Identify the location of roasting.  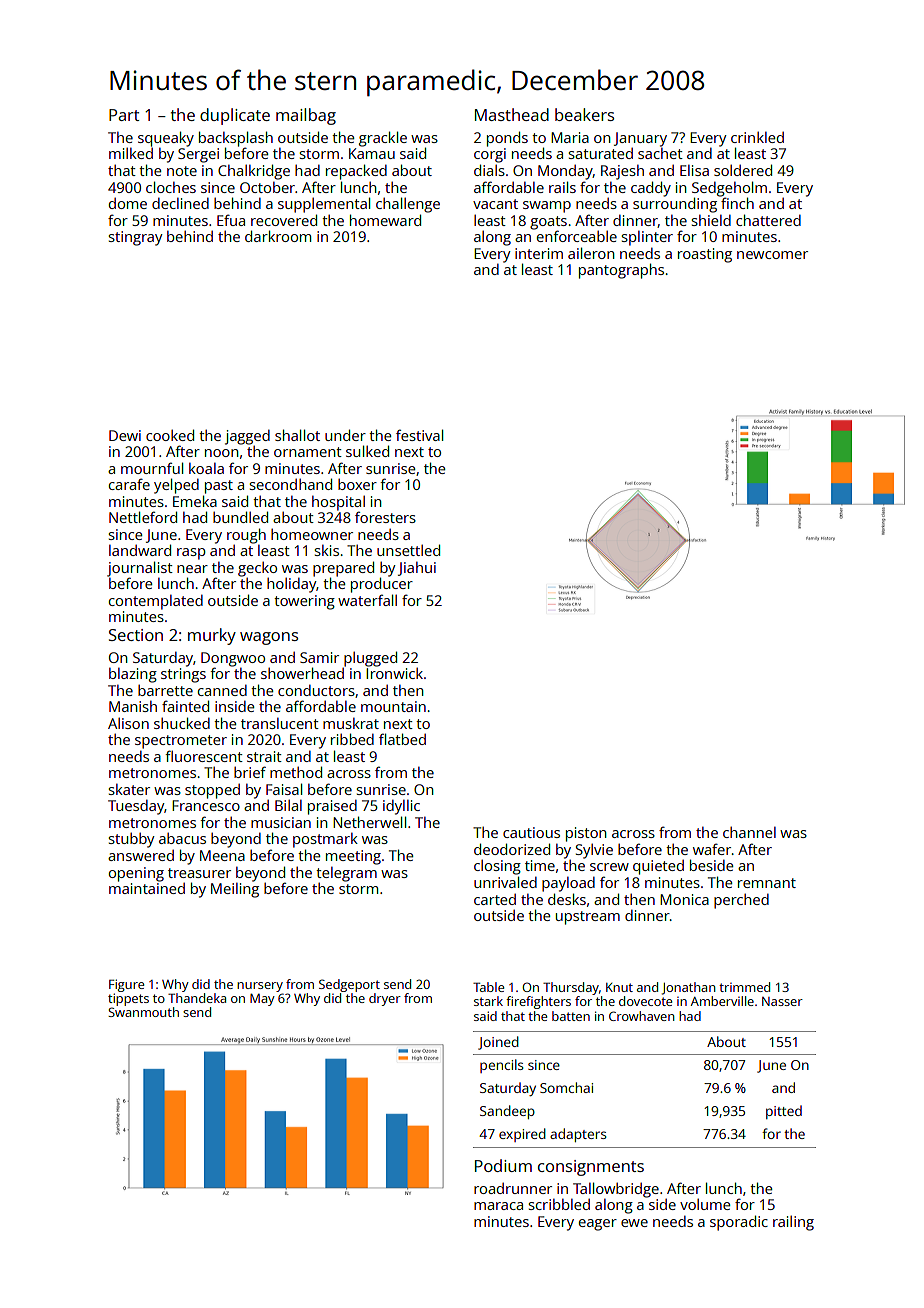
(705, 255).
